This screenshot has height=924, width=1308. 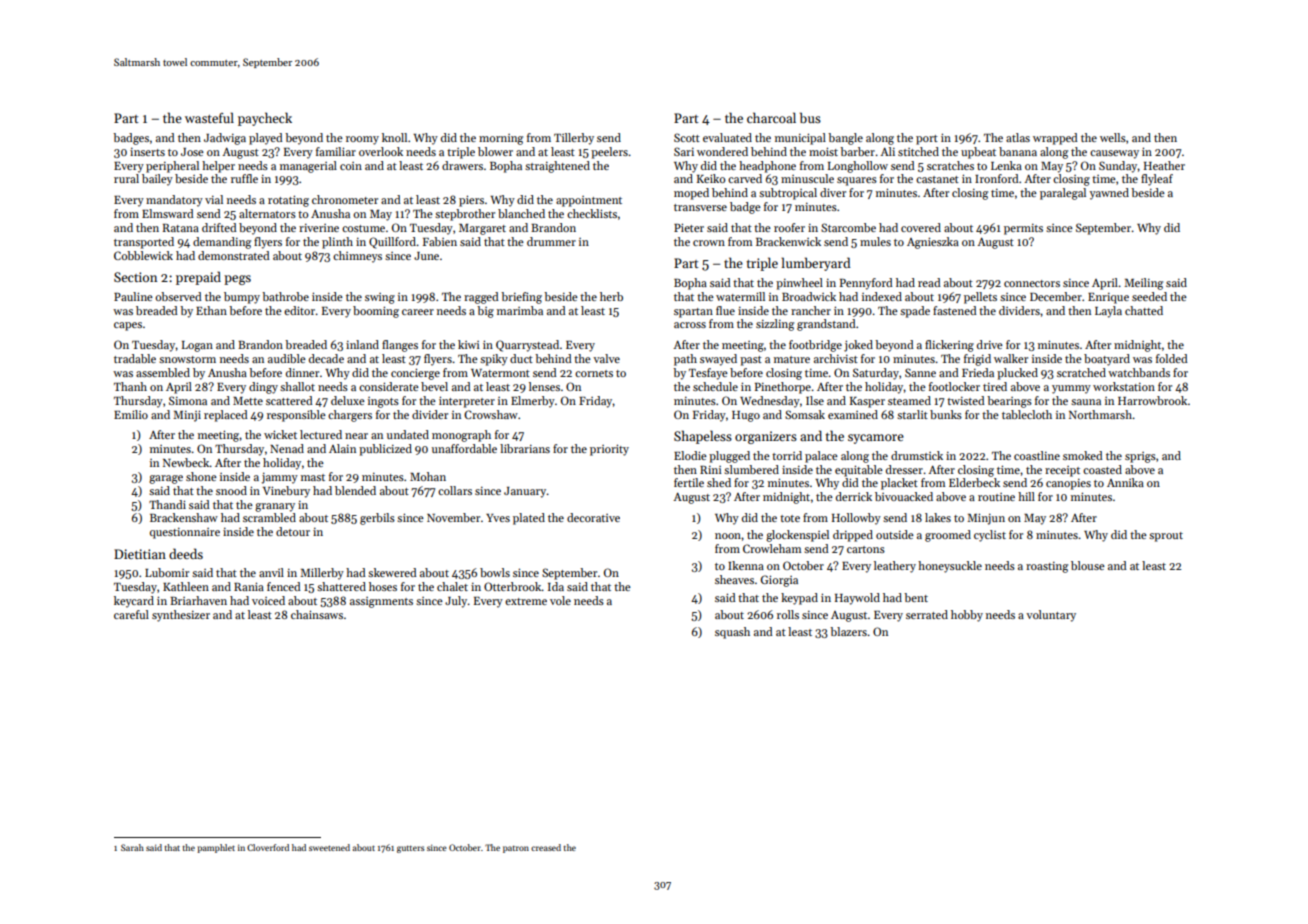 What do you see at coordinates (719, 482) in the screenshot?
I see `shed` at bounding box center [719, 482].
